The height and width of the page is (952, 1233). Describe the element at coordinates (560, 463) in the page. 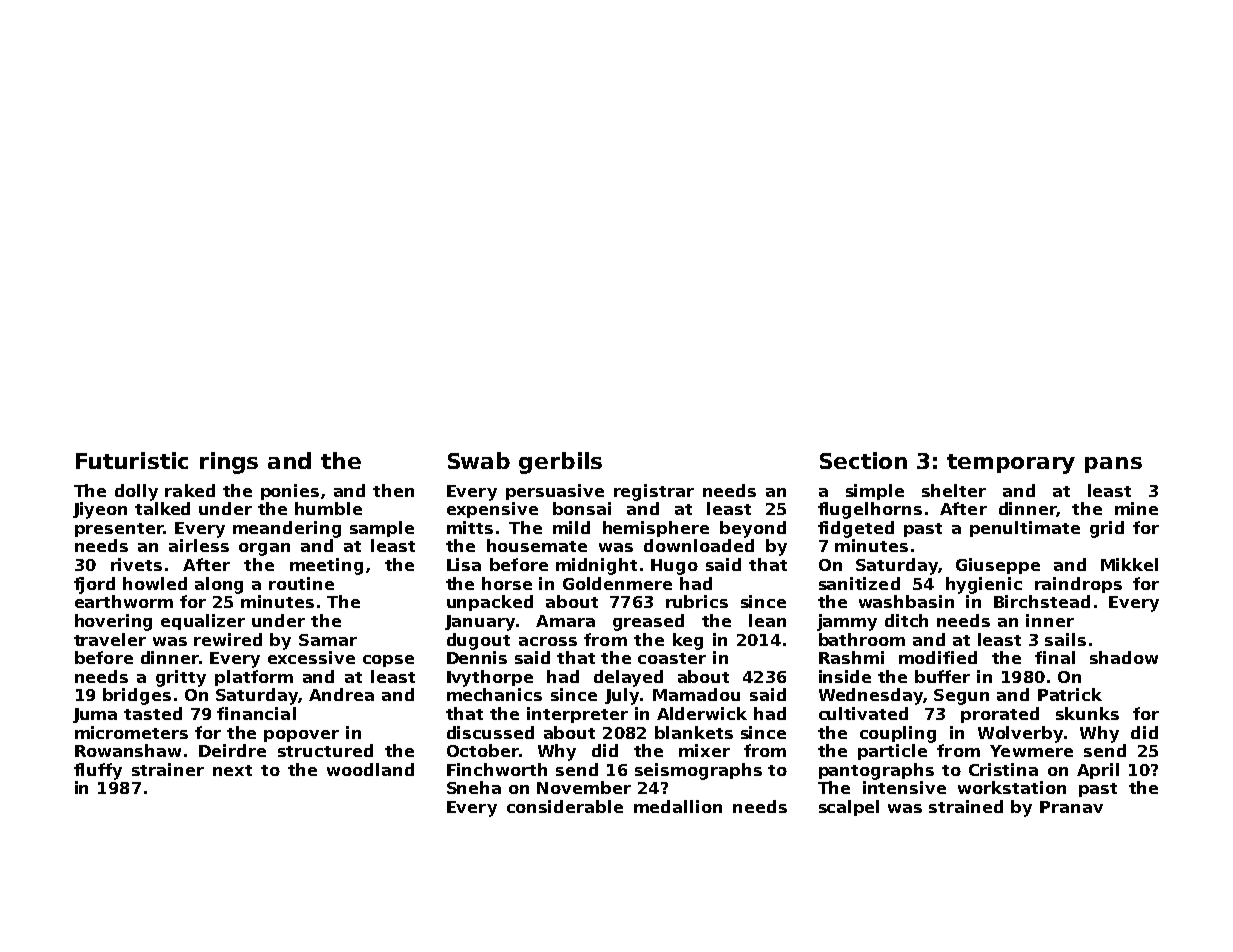

I see `gerbils` at that location.
